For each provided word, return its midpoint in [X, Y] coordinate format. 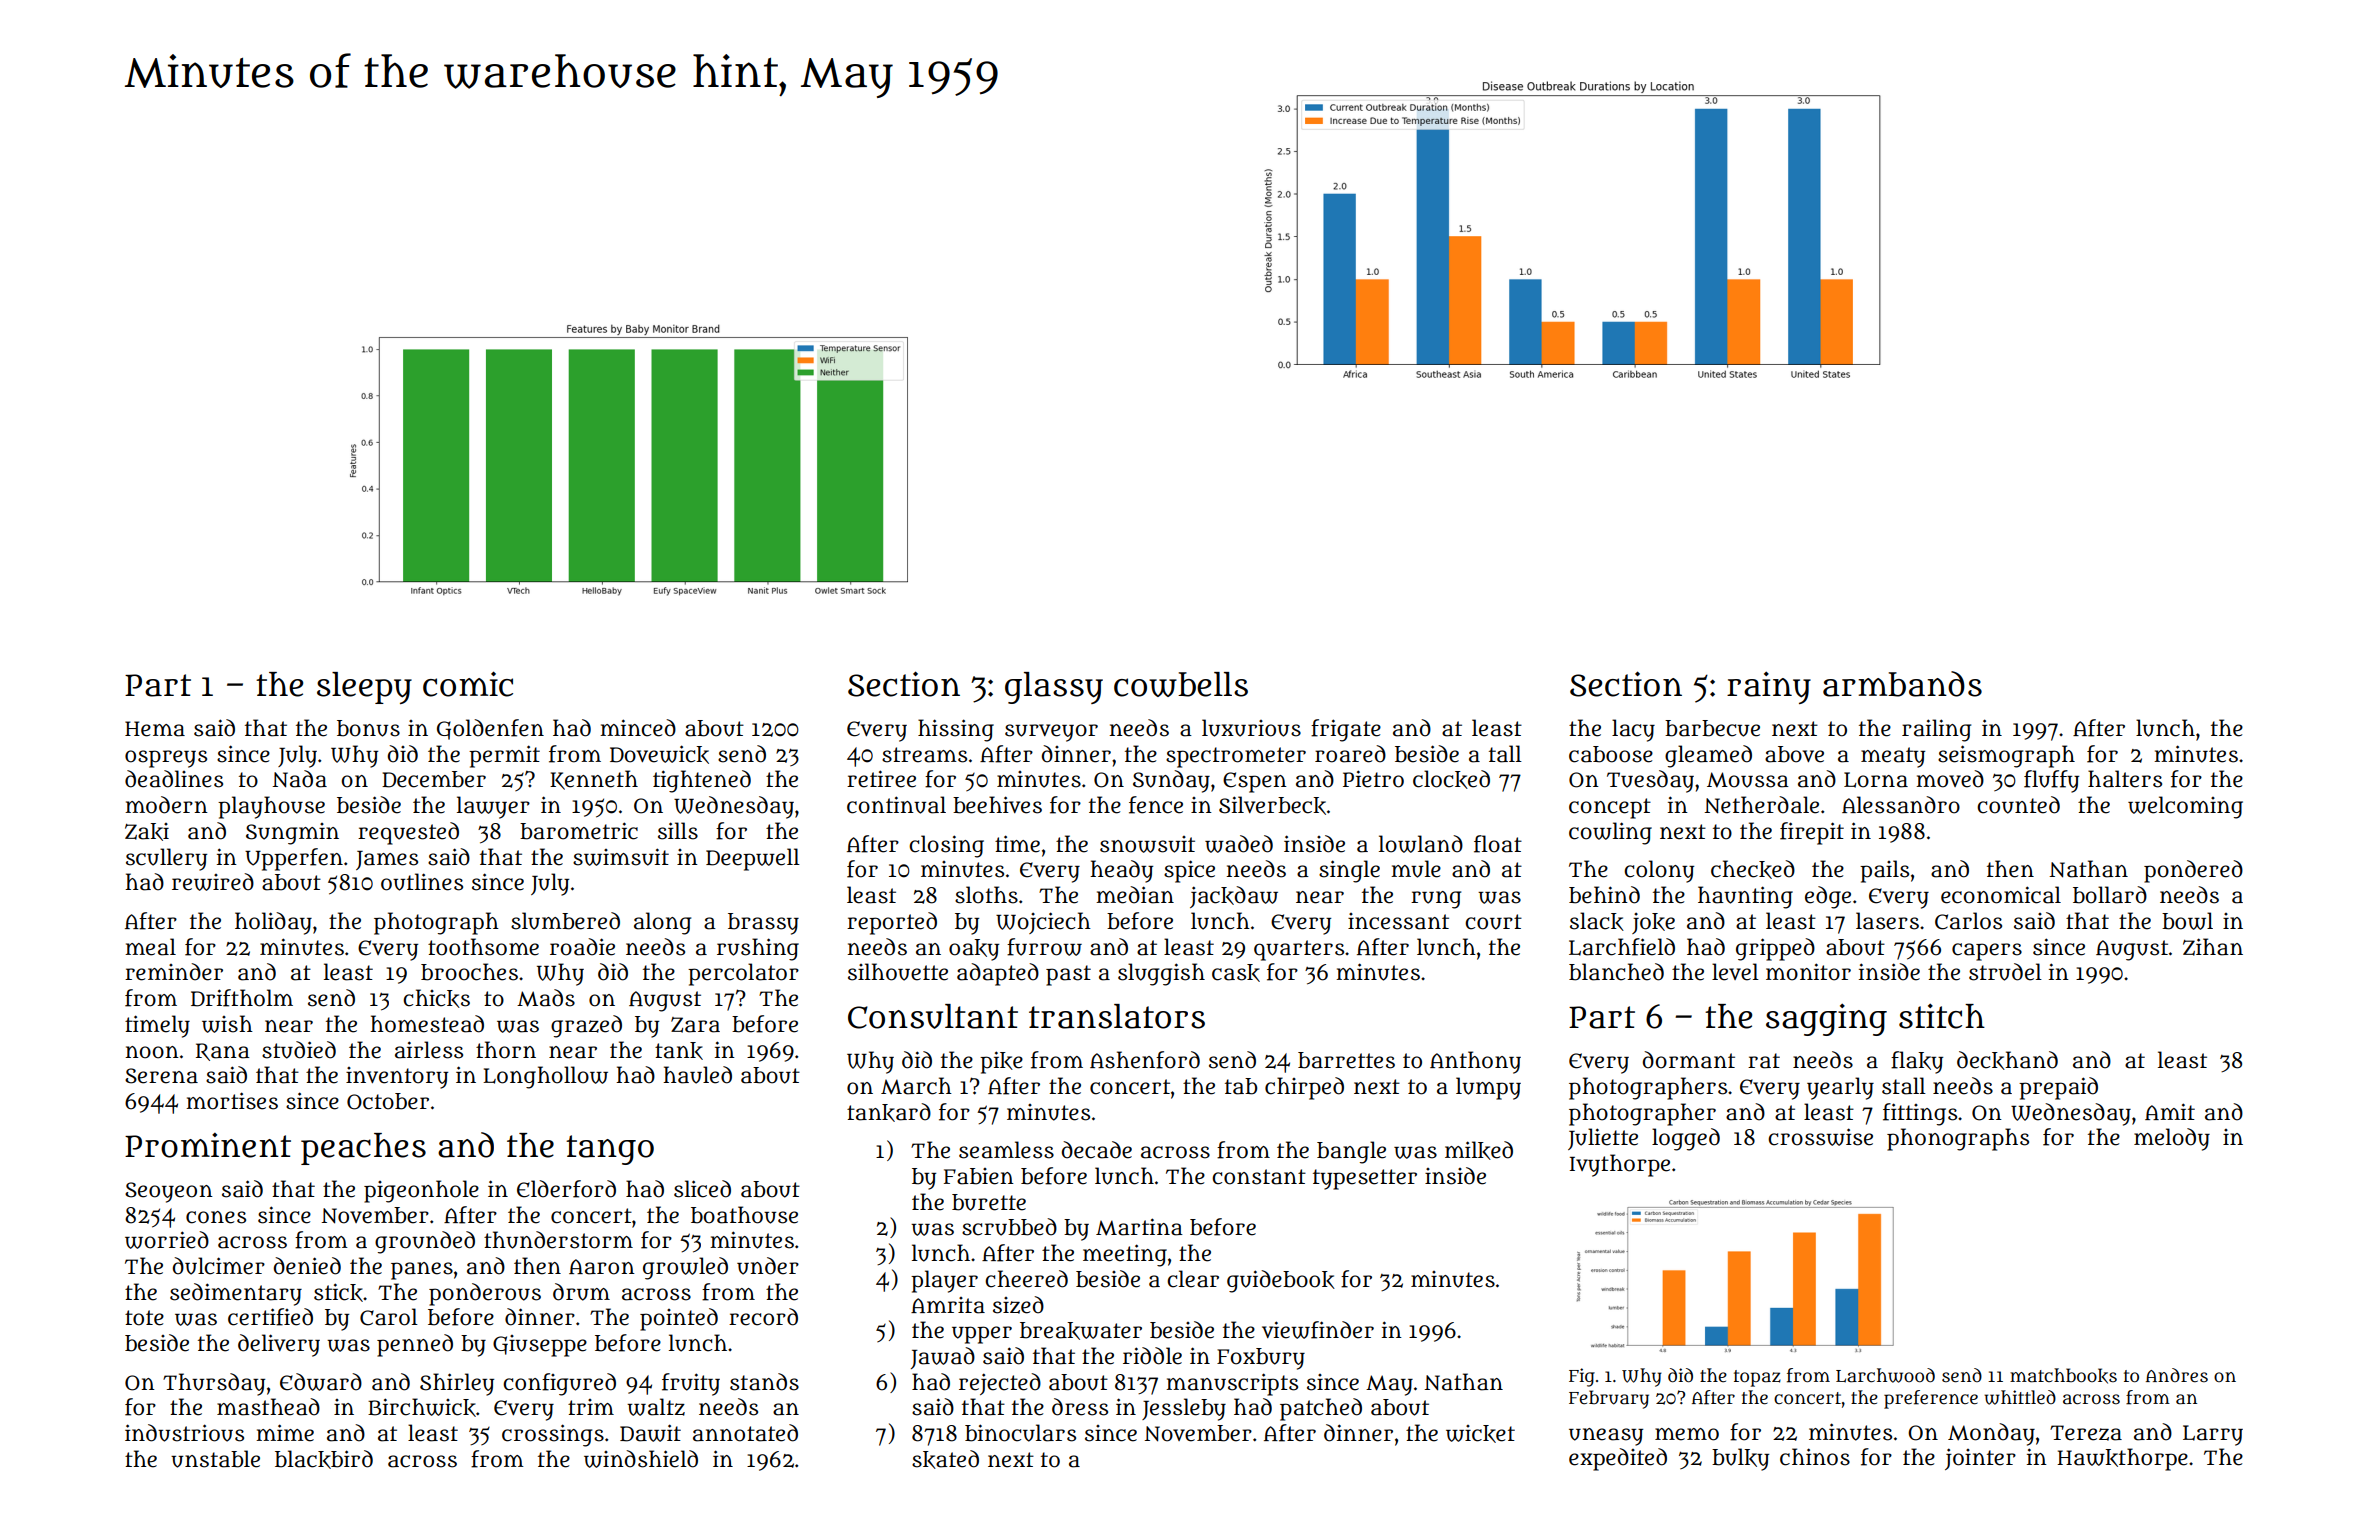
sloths [986, 895]
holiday [273, 923]
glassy [1054, 688]
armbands [1902, 684]
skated [945, 1459]
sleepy [364, 688]
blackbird [324, 1459]
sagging [1826, 1020]
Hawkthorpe [2122, 1459]
